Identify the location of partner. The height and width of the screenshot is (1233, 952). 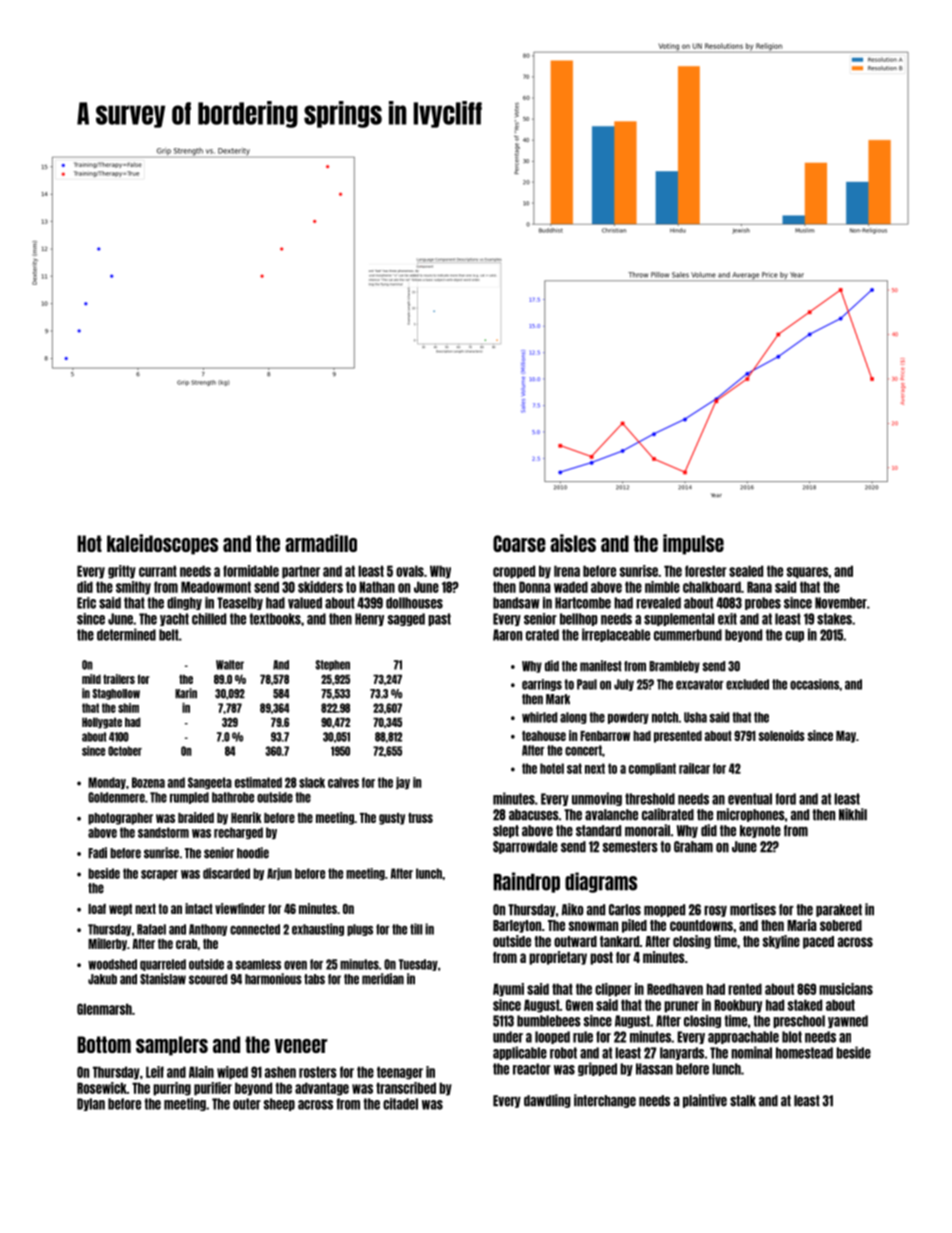
(301, 572).
